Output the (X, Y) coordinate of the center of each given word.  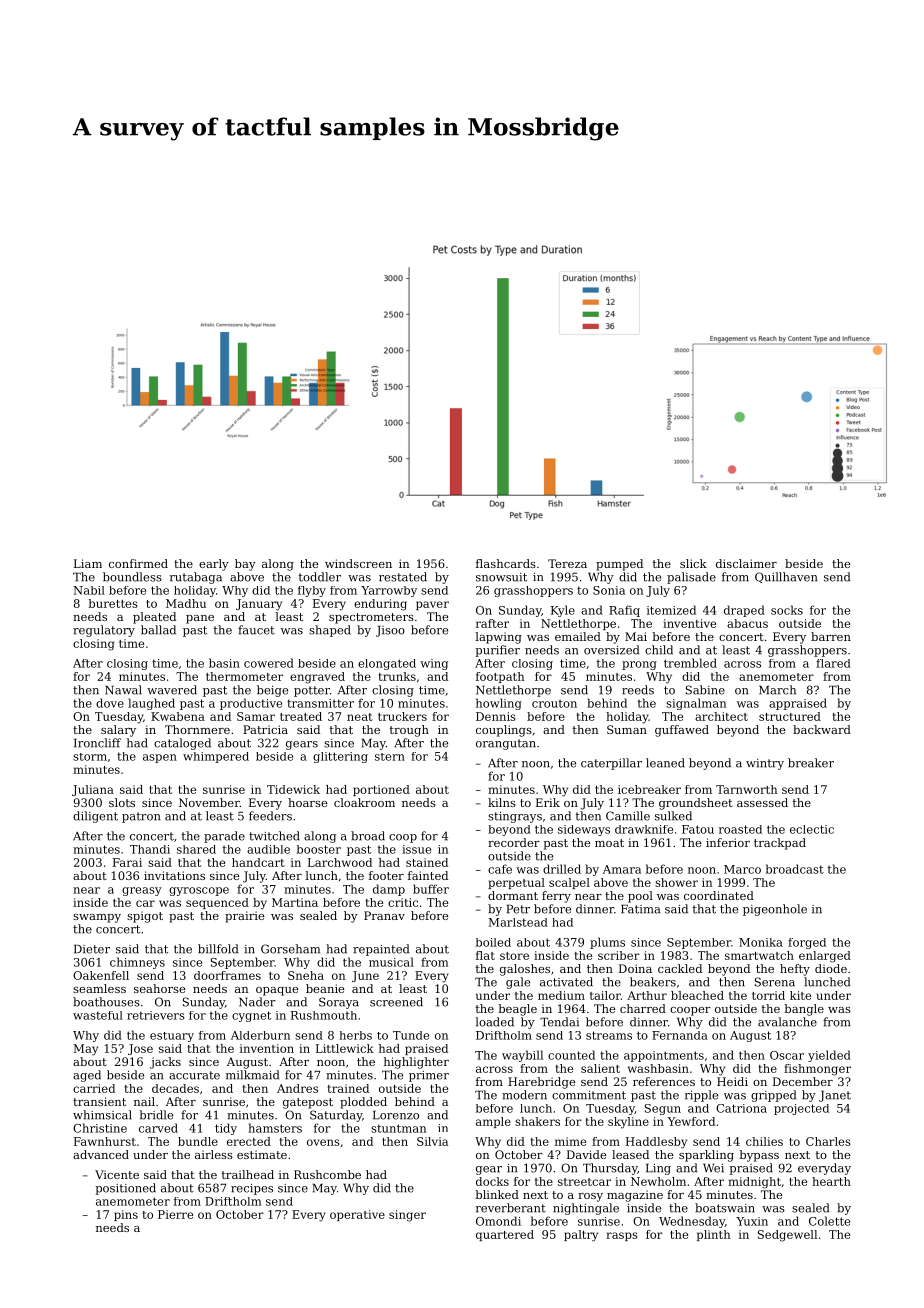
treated (301, 716)
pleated (154, 618)
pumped (619, 565)
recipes (252, 1189)
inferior (728, 842)
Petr (518, 909)
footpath (500, 677)
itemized (671, 610)
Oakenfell (101, 975)
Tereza (567, 563)
